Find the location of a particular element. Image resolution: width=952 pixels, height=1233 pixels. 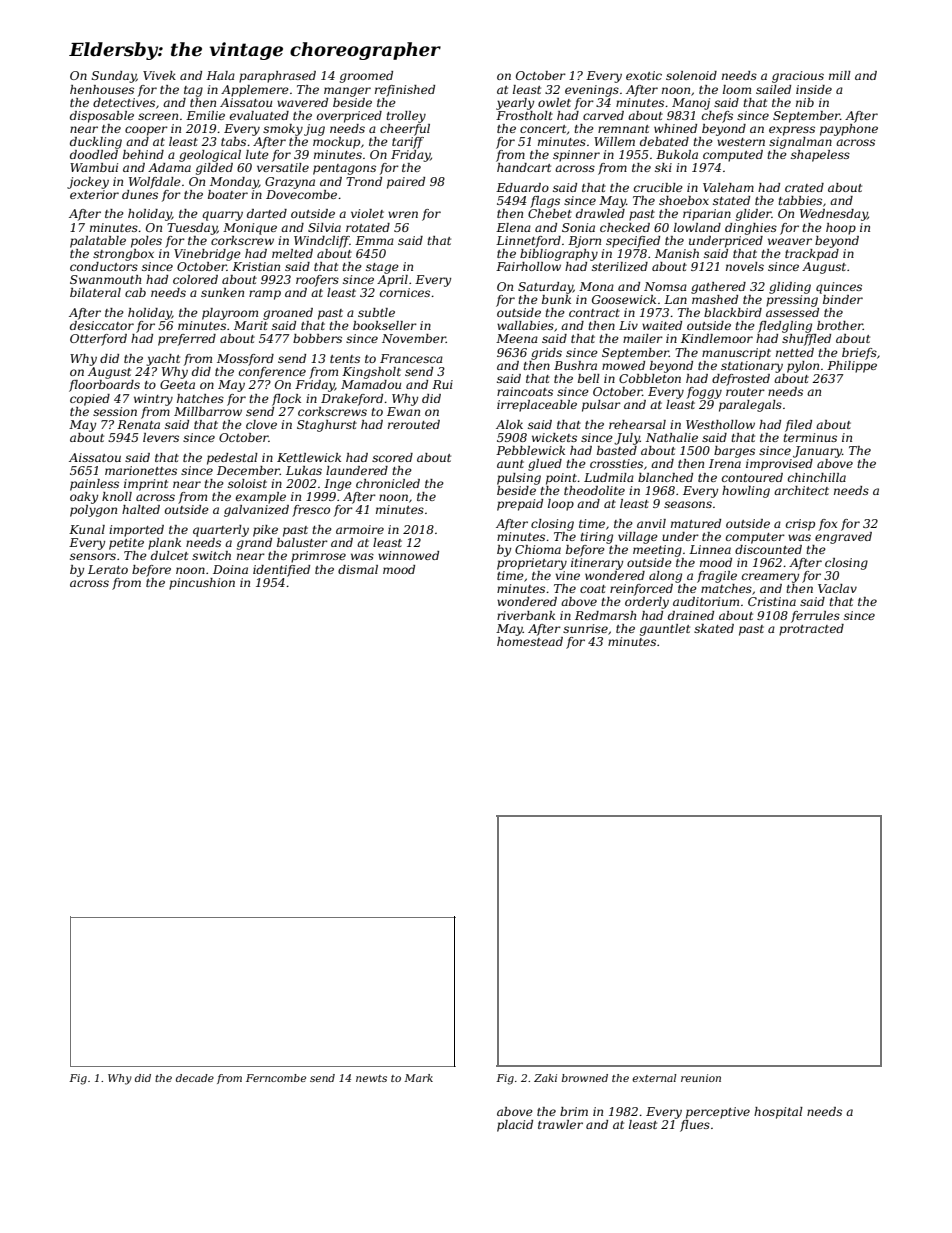

Kunal is located at coordinates (87, 529).
